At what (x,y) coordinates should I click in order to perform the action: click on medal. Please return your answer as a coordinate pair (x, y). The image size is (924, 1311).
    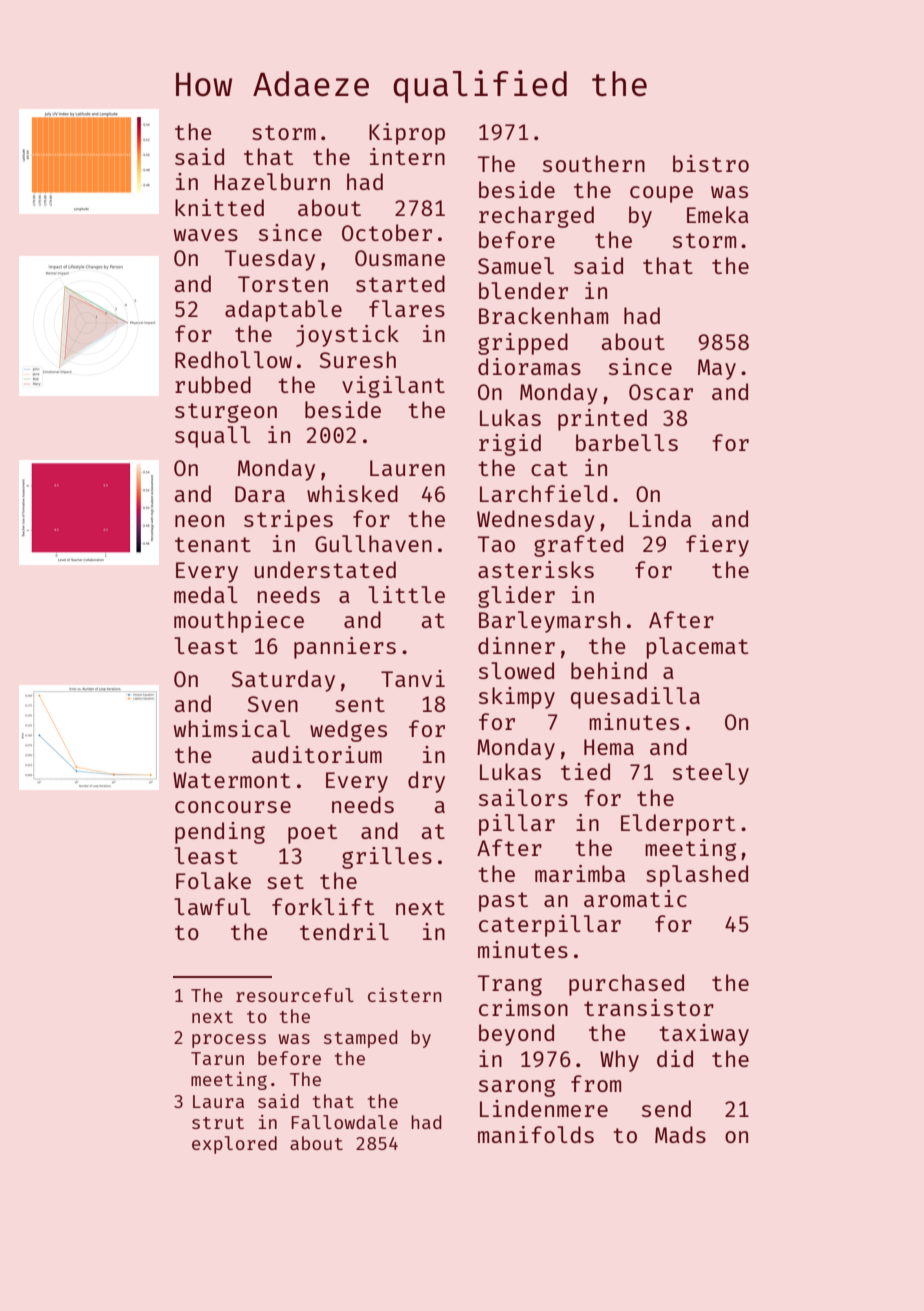
    Looking at the image, I should click on (206, 594).
